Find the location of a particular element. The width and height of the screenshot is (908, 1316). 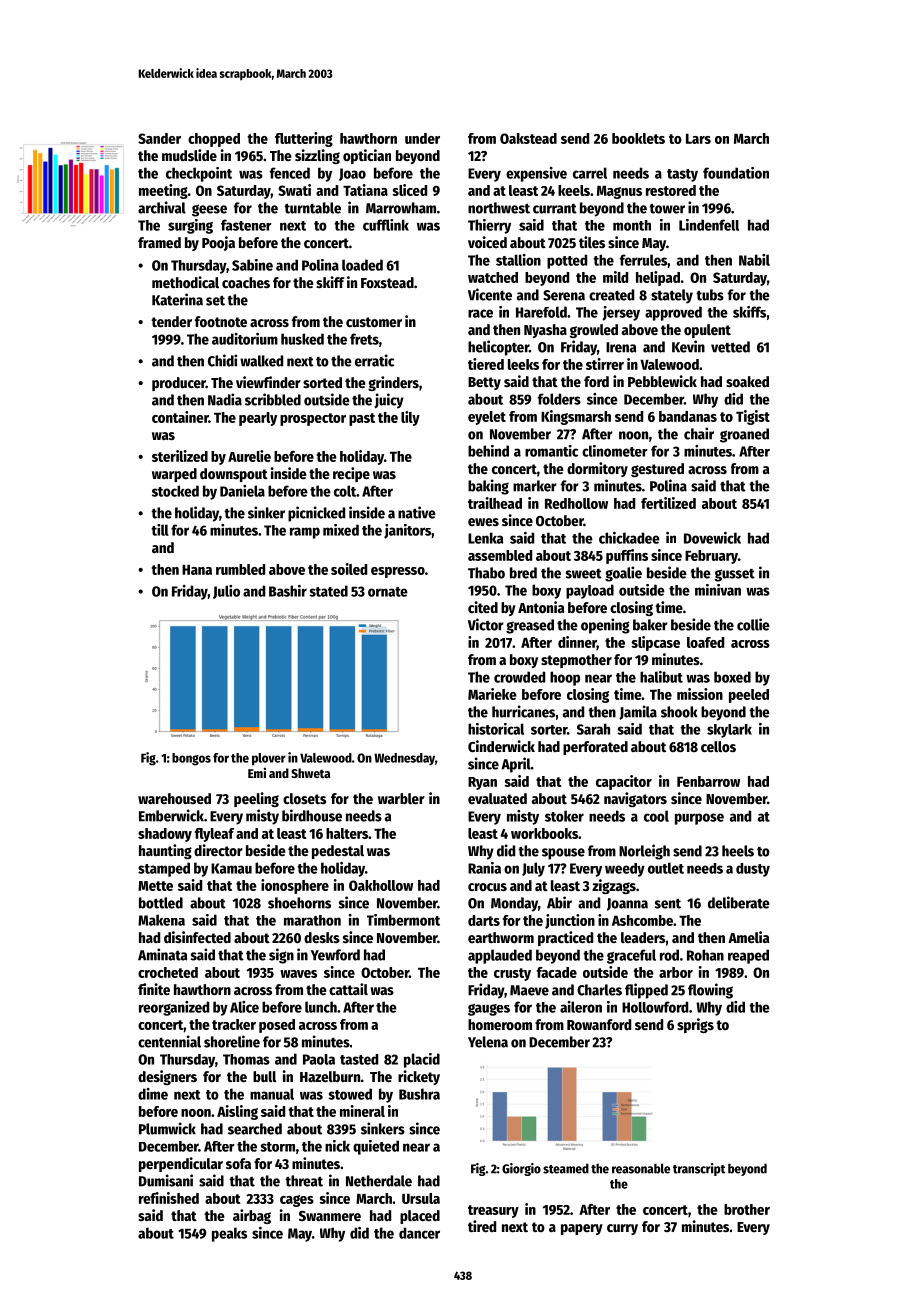

peaks is located at coordinates (229, 1234).
